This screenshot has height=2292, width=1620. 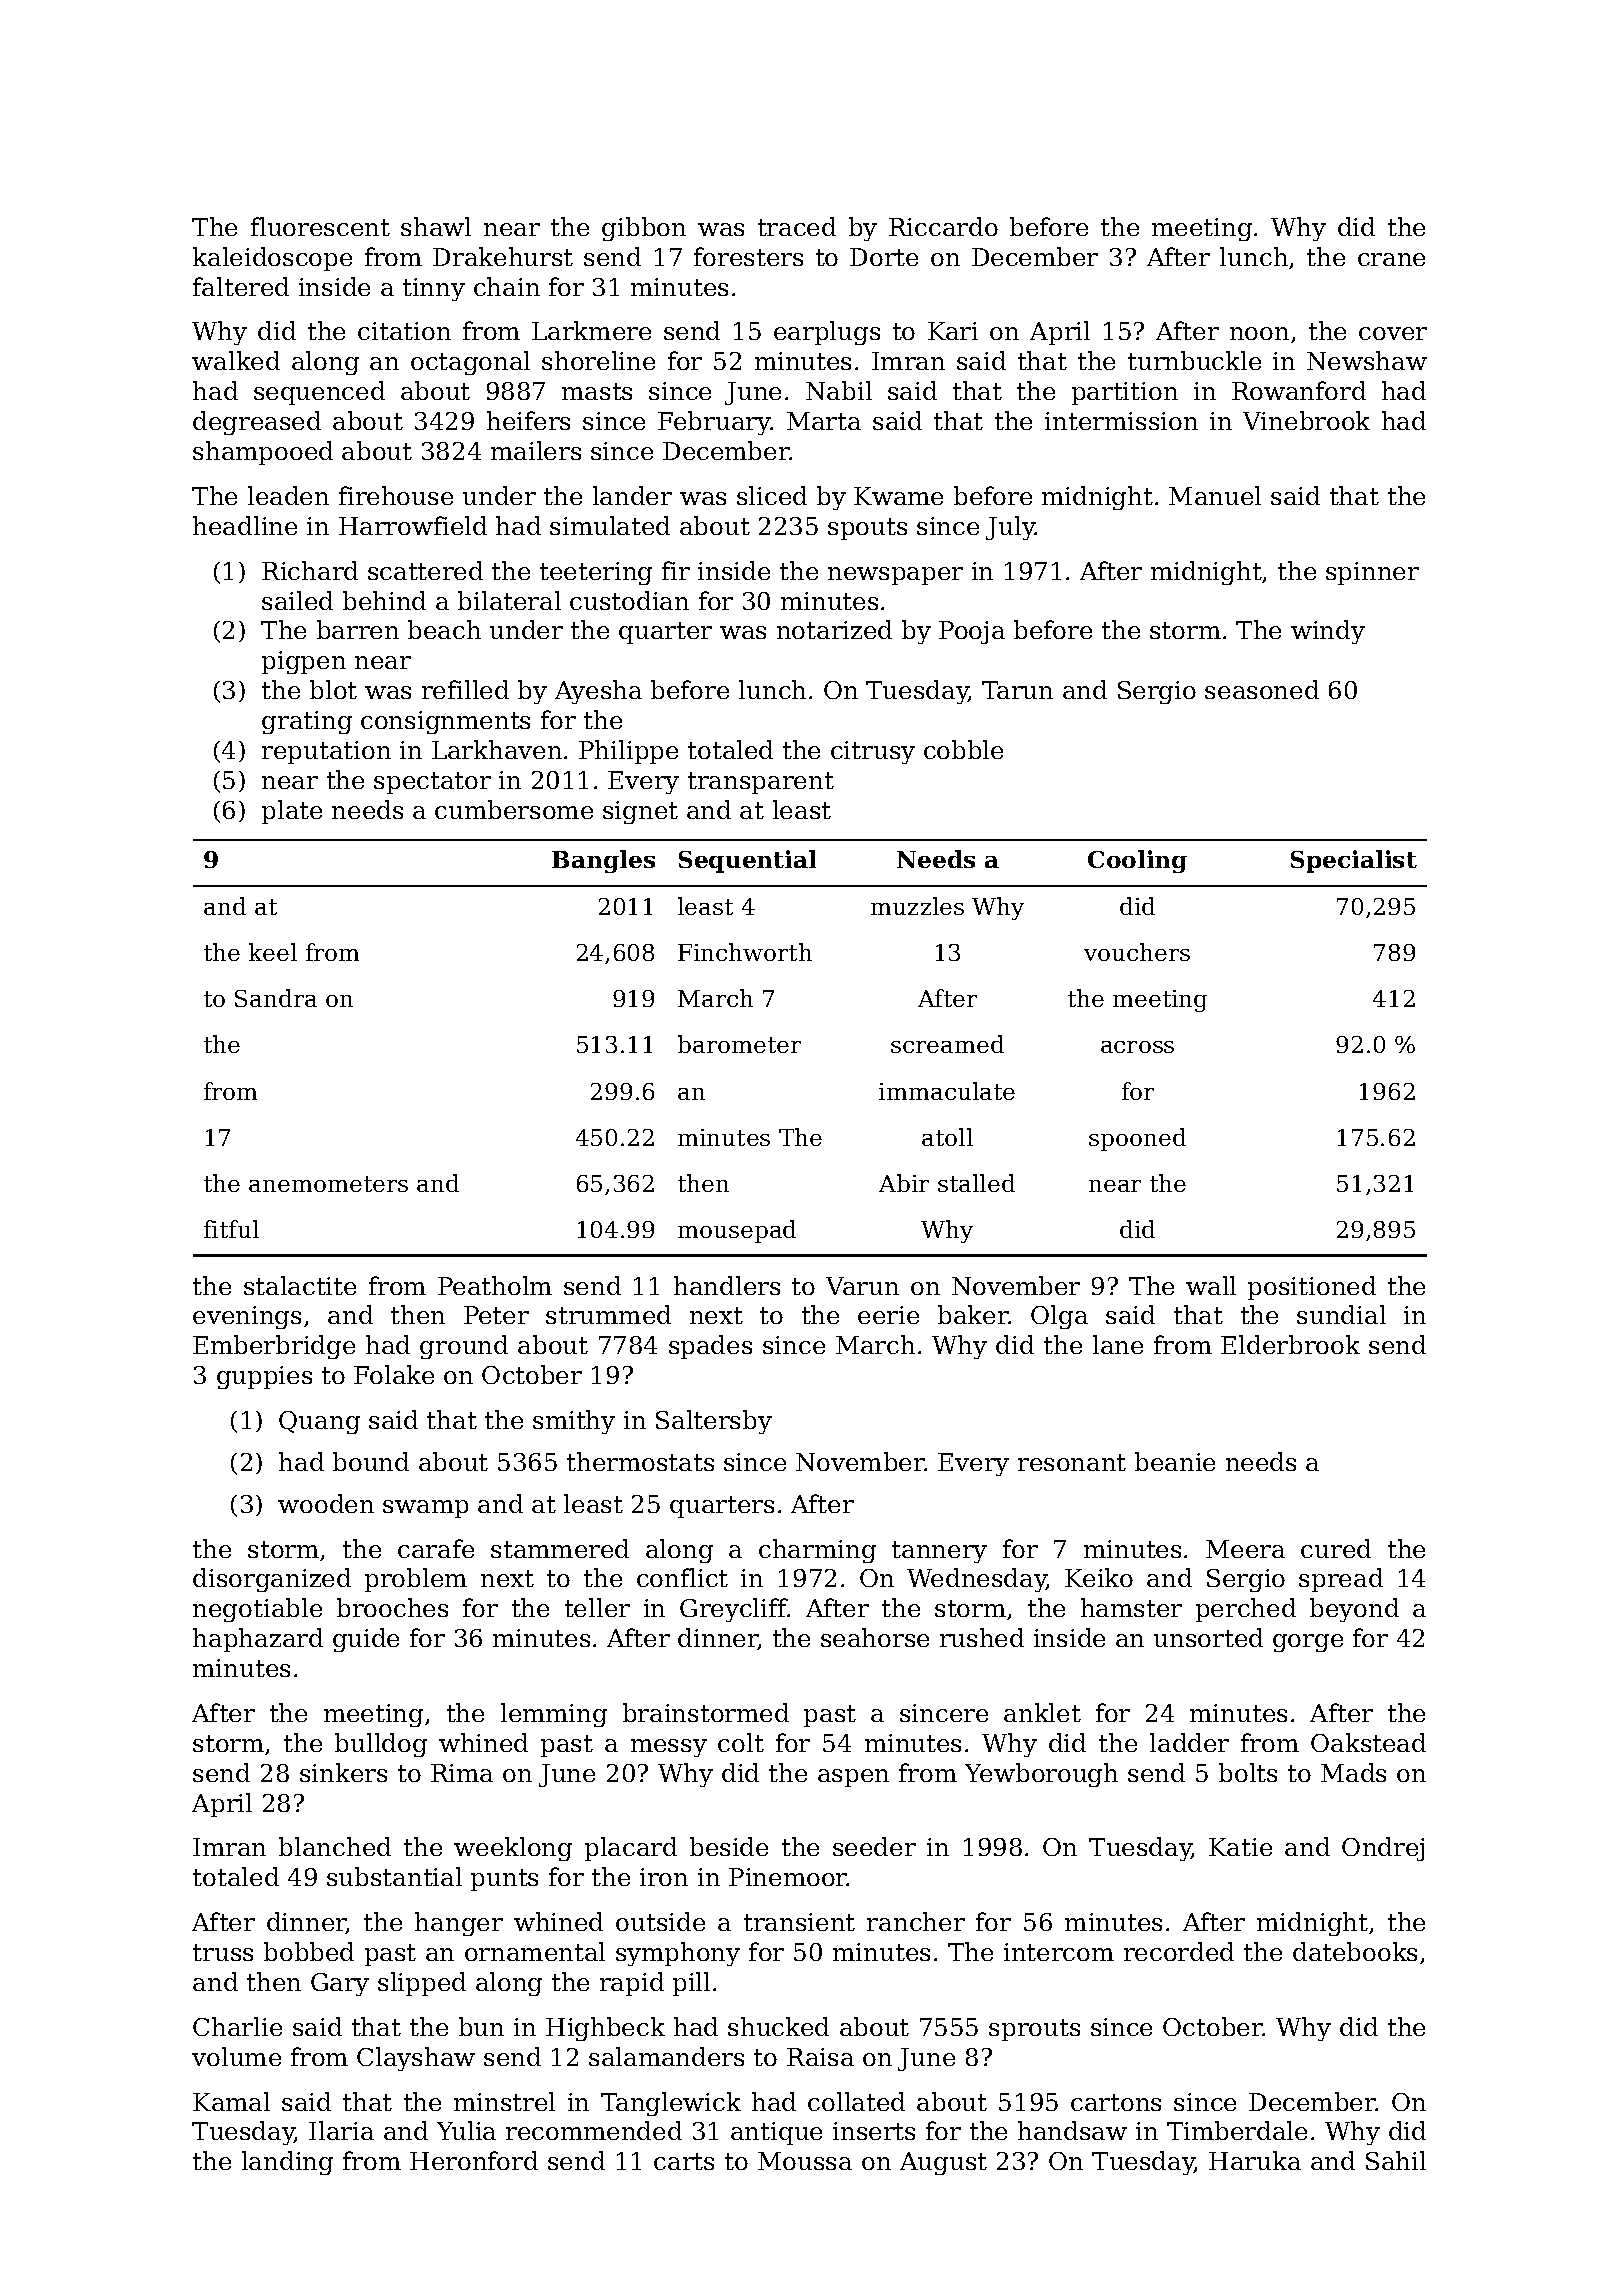 What do you see at coordinates (805, 2161) in the screenshot?
I see `Moussa` at bounding box center [805, 2161].
